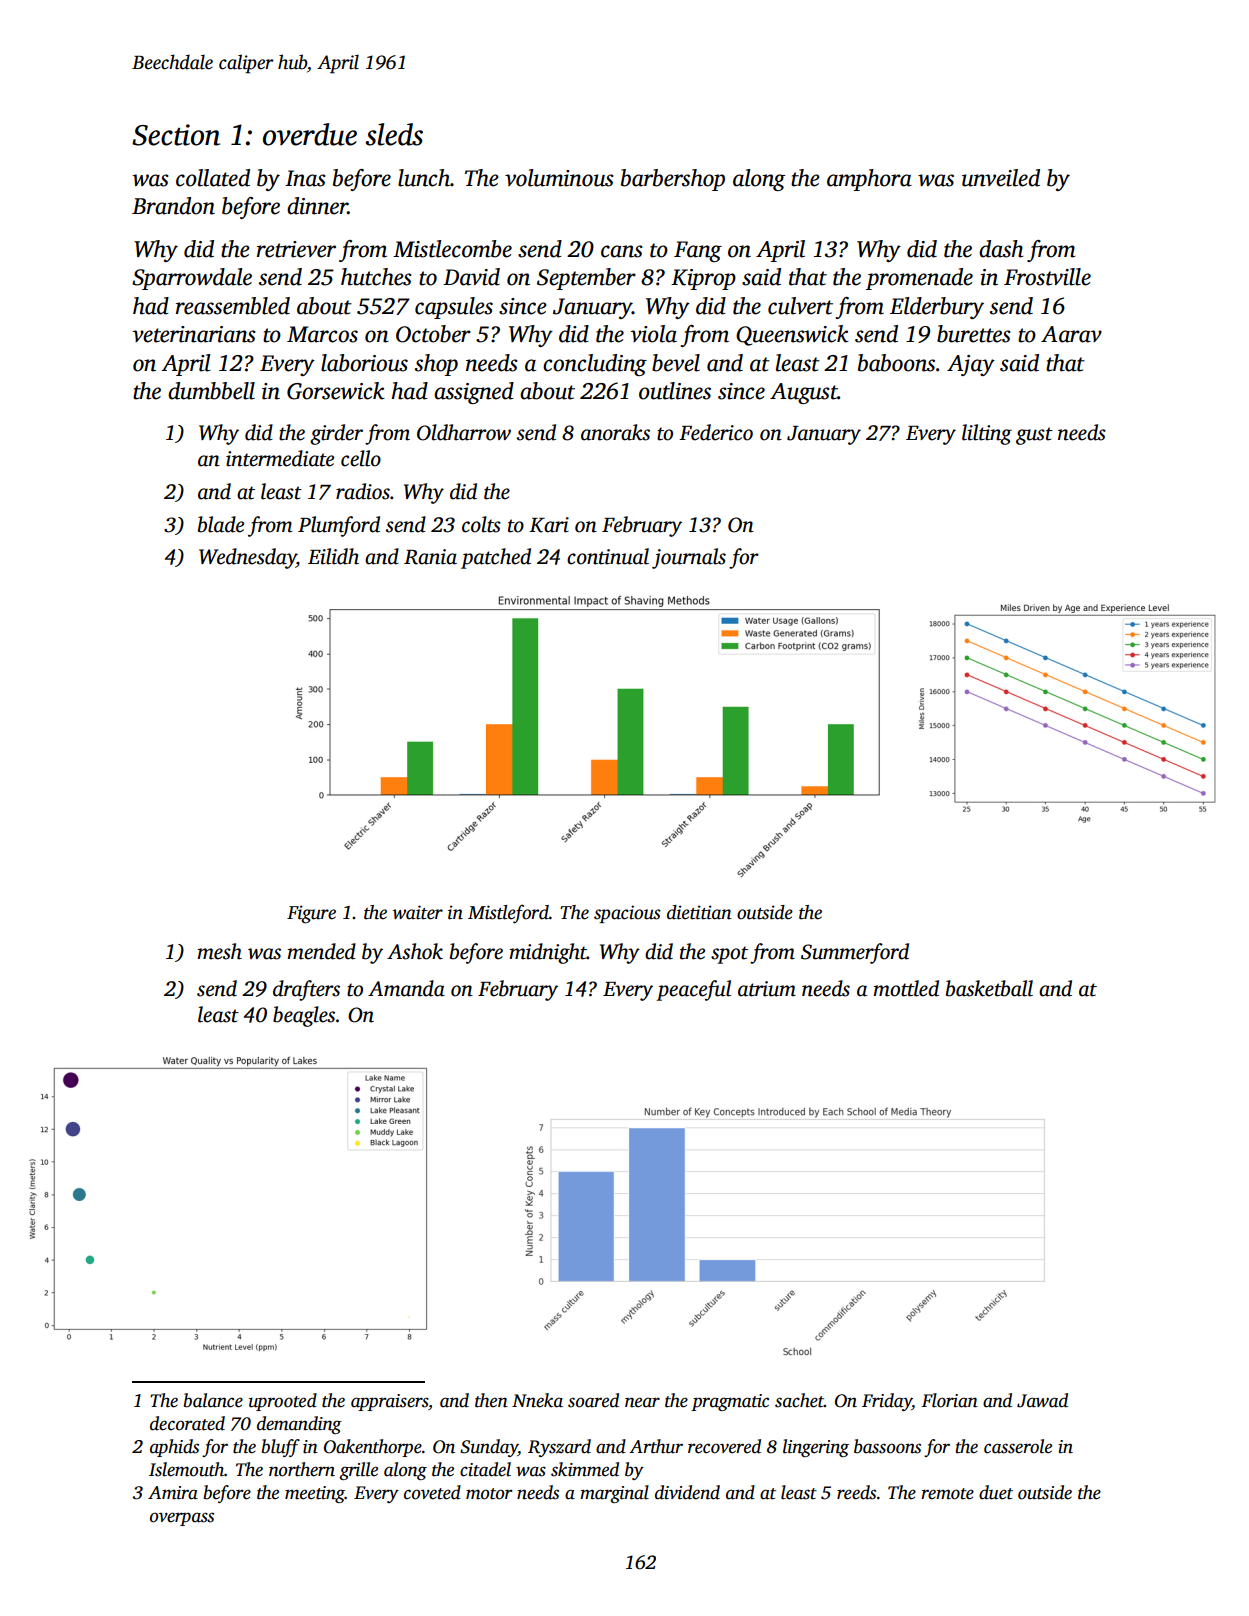 This page has width=1249, height=1616. I want to click on voluminous, so click(559, 178).
